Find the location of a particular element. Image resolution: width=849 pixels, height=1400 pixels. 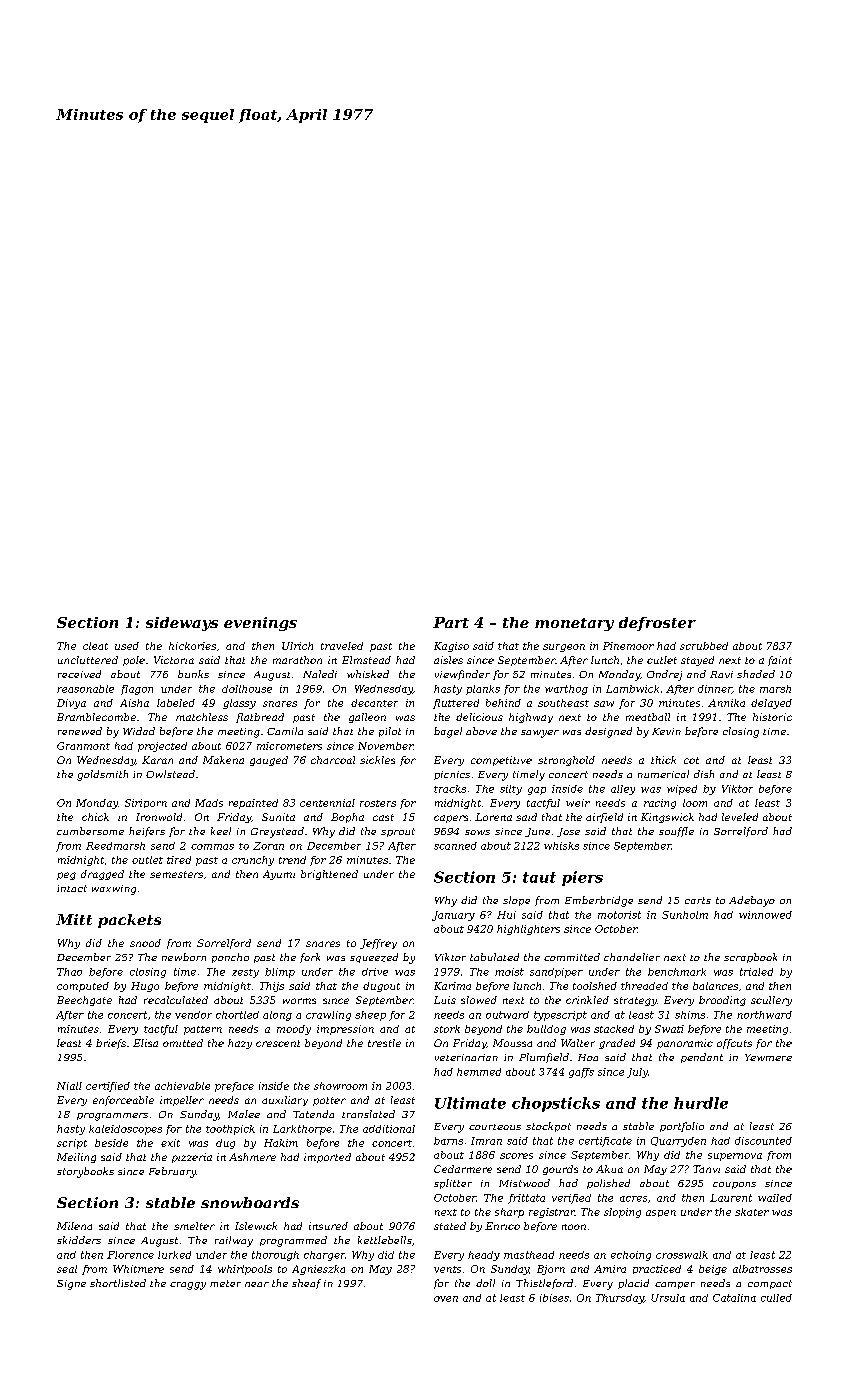

shortlisted is located at coordinates (118, 1283).
